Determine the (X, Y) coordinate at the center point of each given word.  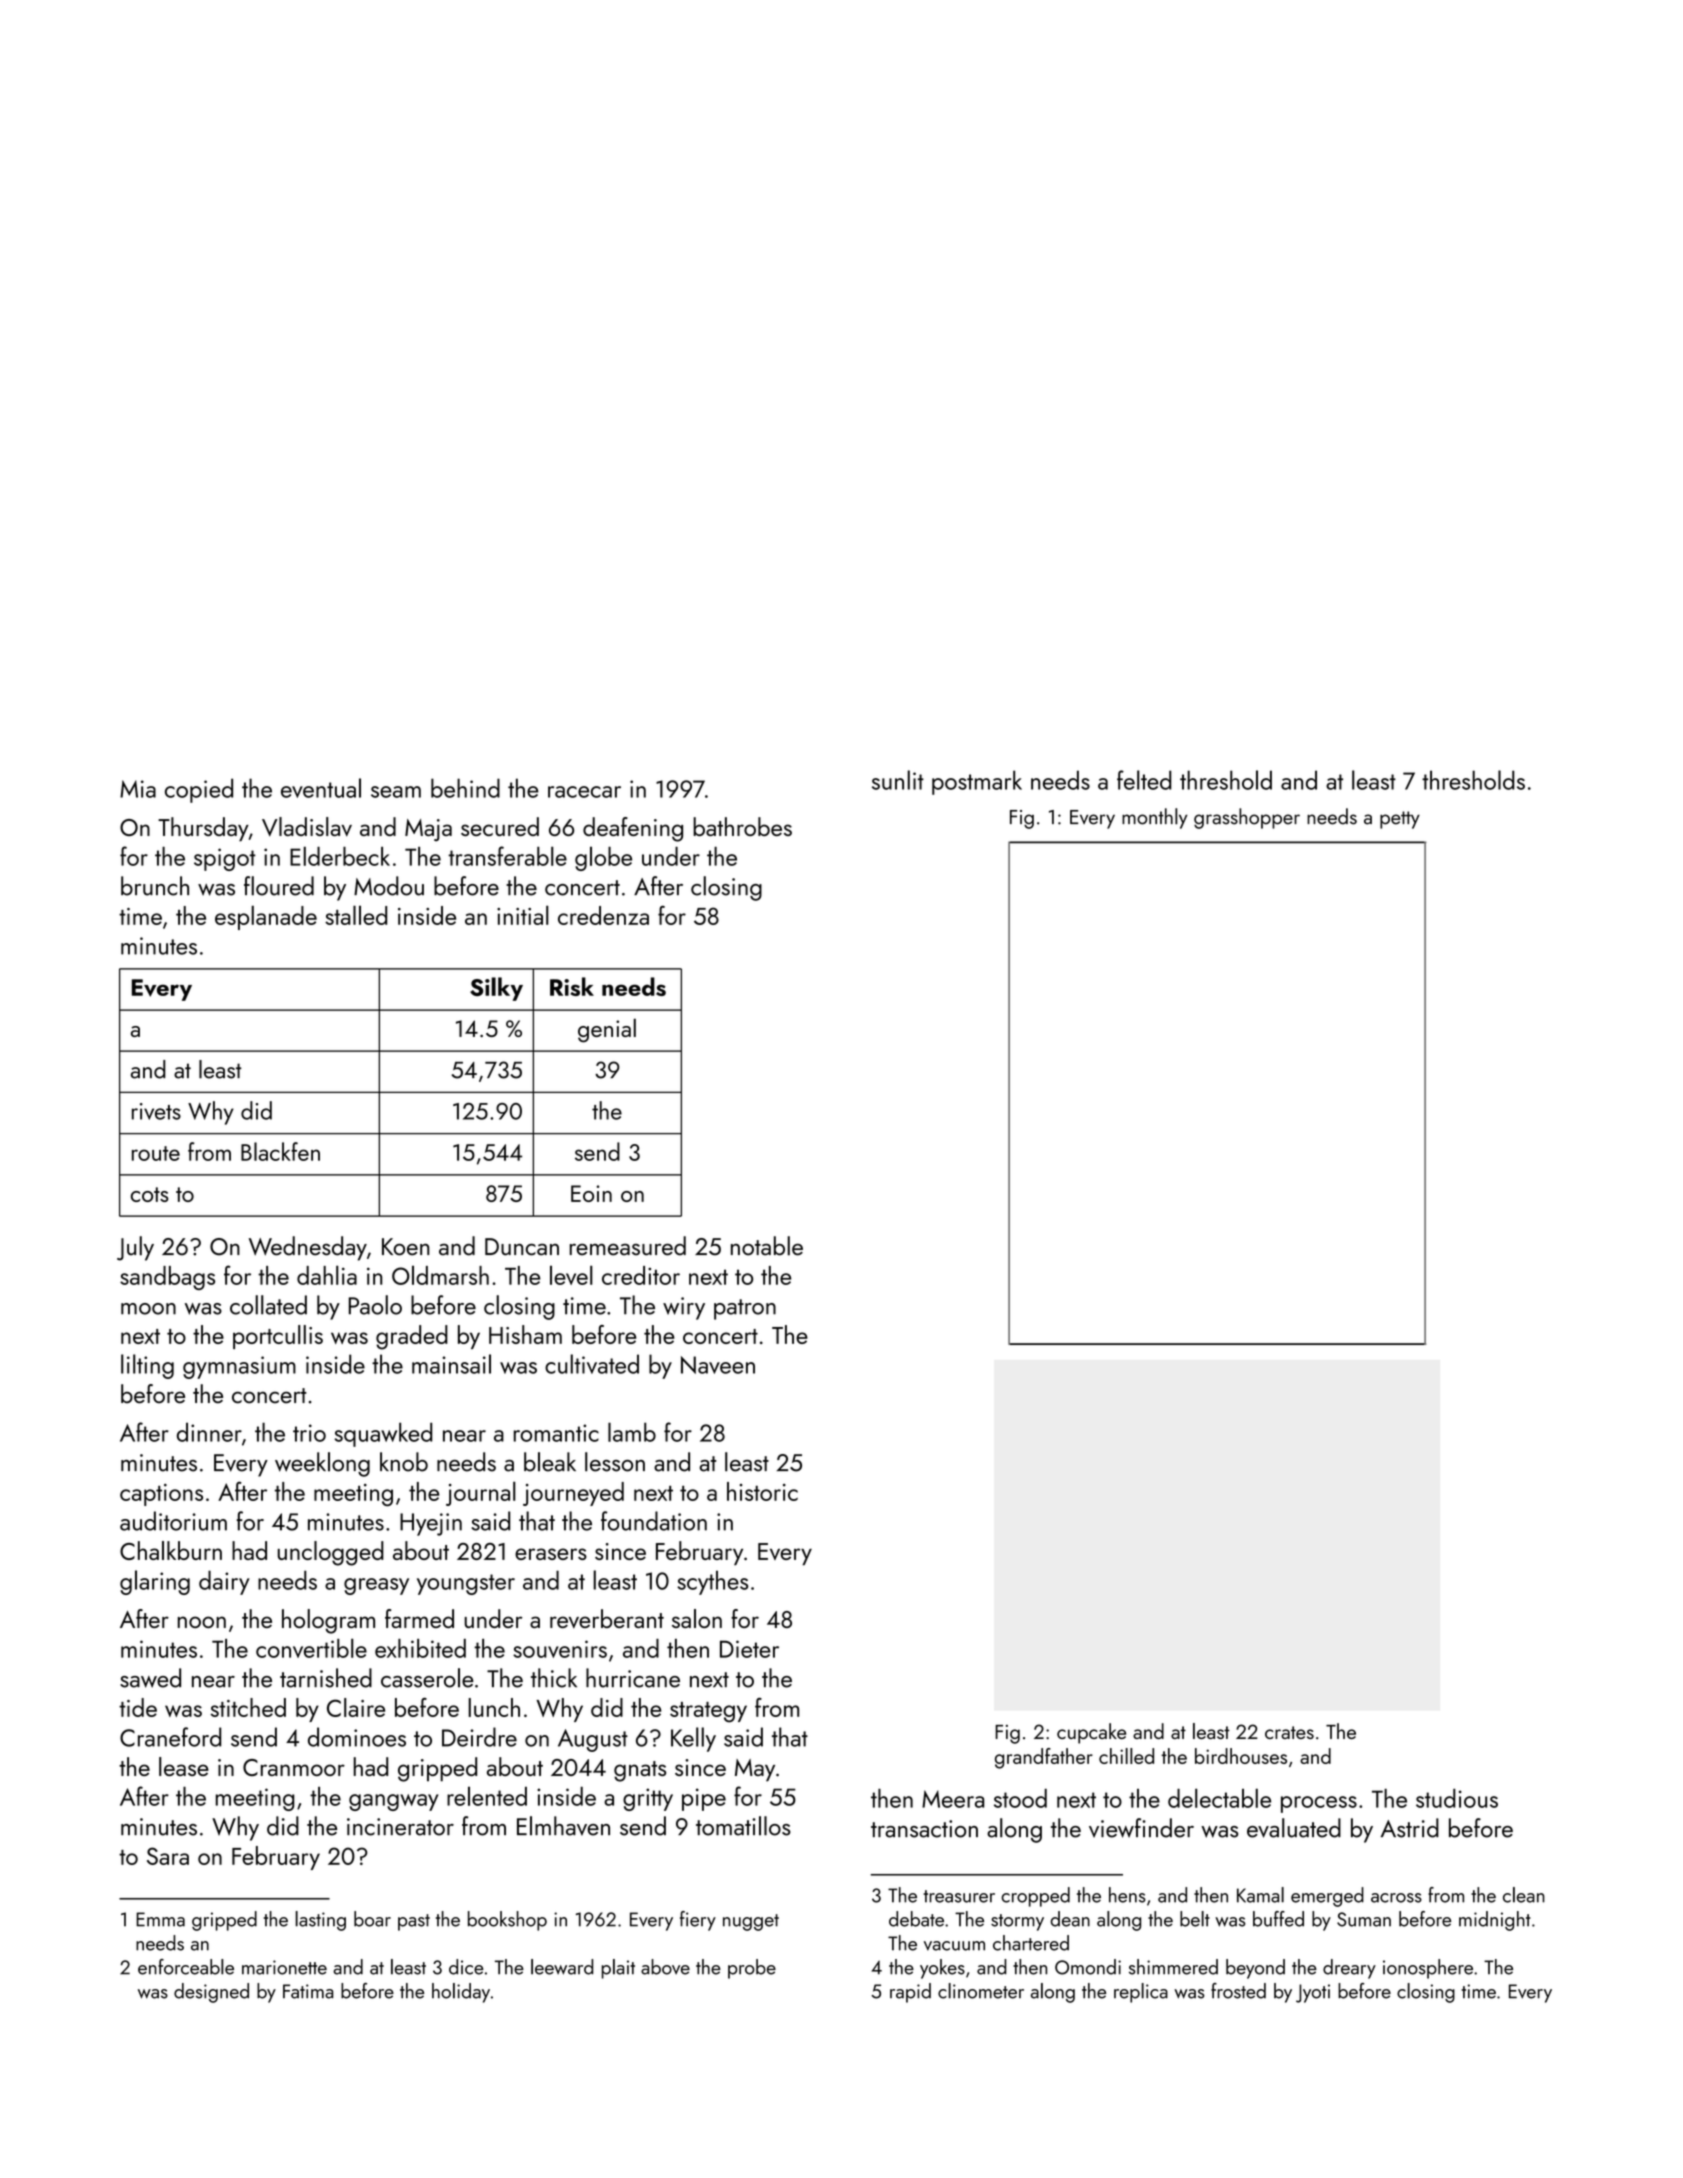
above (665, 1967)
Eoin (591, 1193)
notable (767, 1246)
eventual (321, 788)
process (1319, 1804)
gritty (648, 1799)
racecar (584, 792)
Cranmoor (294, 1767)
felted (1144, 780)
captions (161, 1495)
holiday (461, 1993)
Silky (496, 989)
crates (1289, 1732)
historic (762, 1491)
